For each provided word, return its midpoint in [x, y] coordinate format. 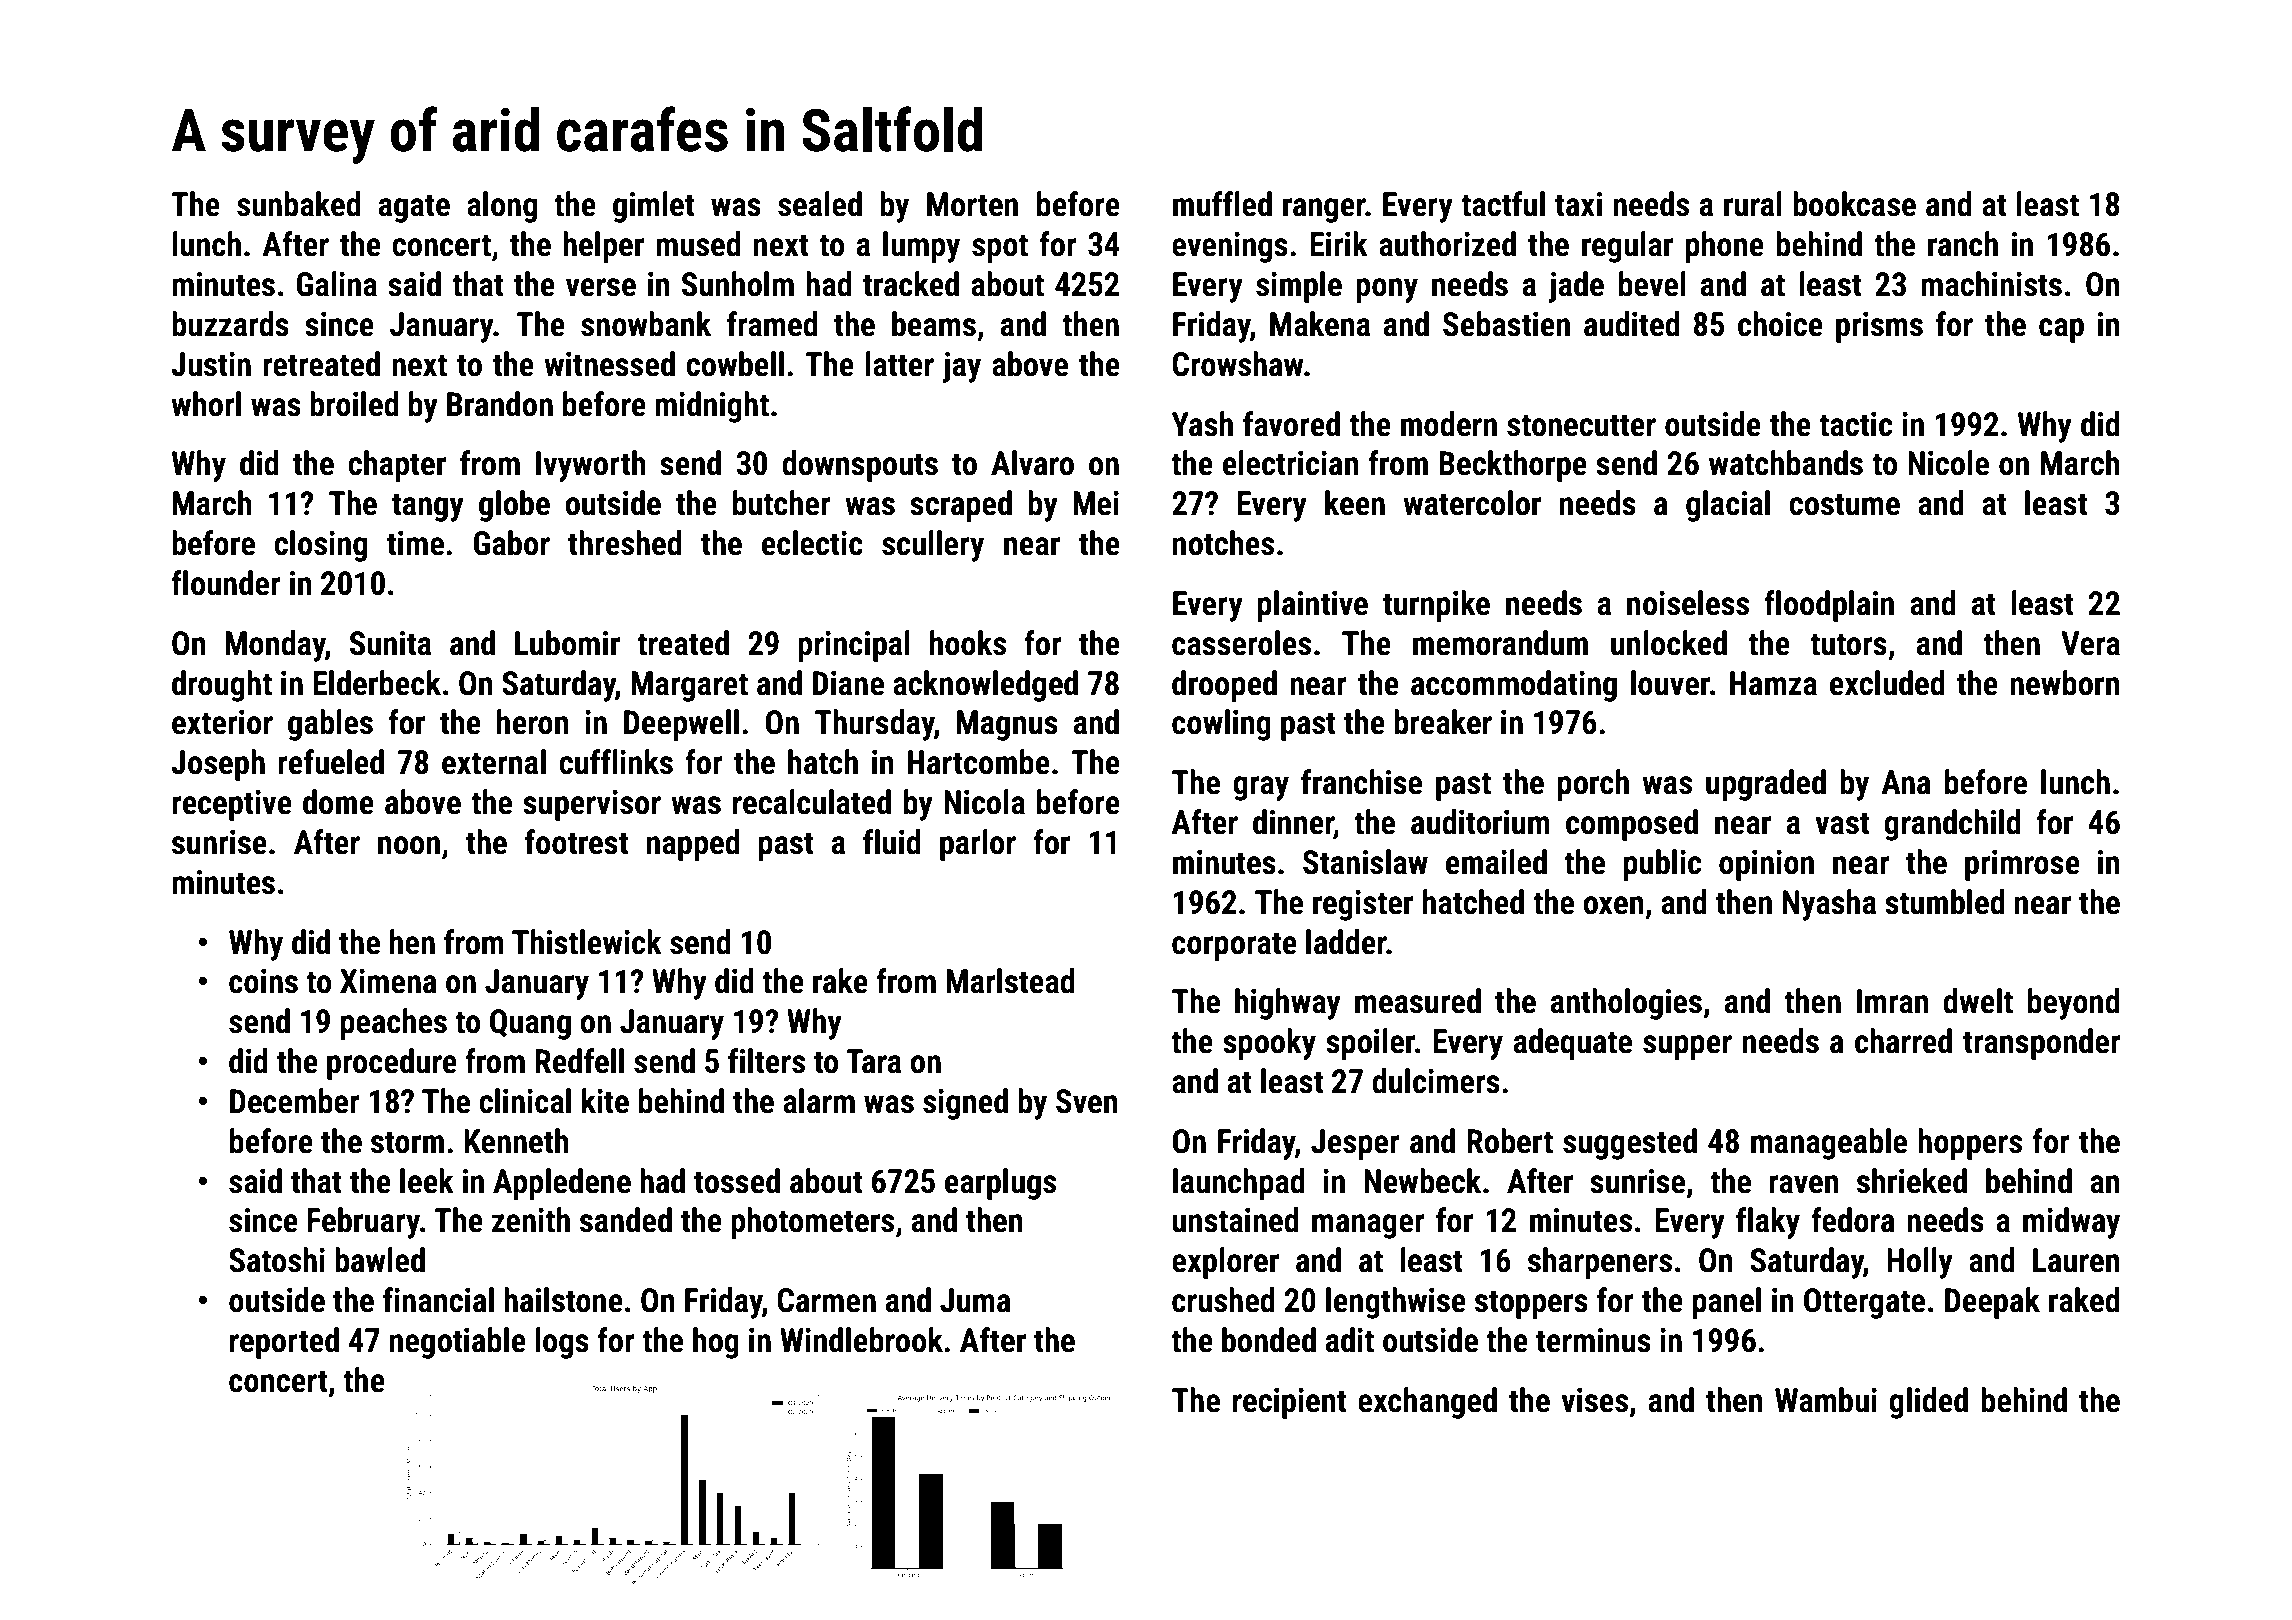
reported [284, 1343]
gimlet [653, 207]
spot [1000, 248]
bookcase [1854, 204]
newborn [2064, 683]
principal [854, 646]
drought [222, 686]
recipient [1289, 1403]
